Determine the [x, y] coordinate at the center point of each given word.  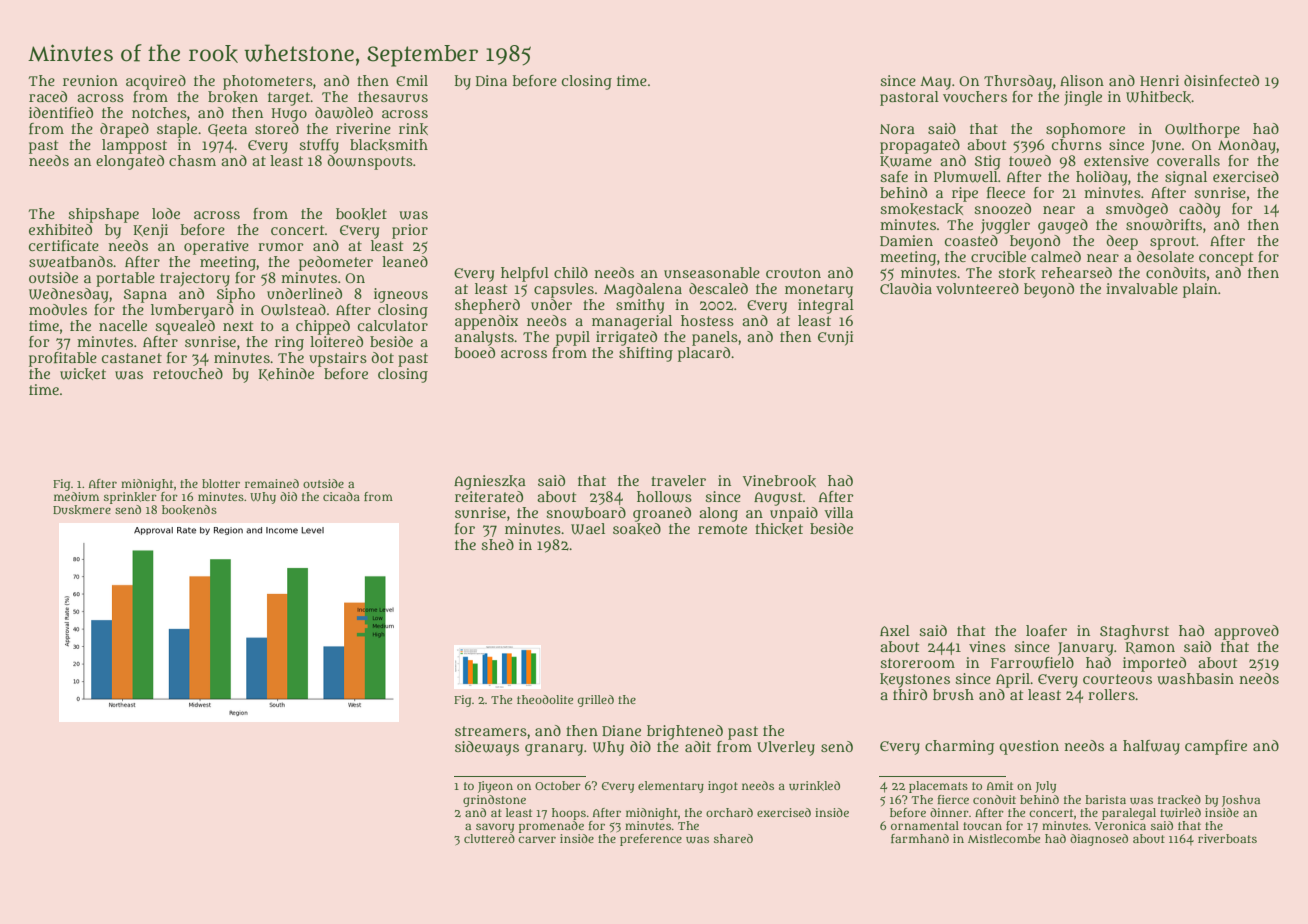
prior [410, 231]
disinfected [1221, 80]
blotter [221, 483]
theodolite [545, 699]
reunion [90, 80]
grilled [596, 701]
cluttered [489, 838]
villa [838, 512]
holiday [1102, 178]
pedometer [336, 263]
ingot [723, 787]
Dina [491, 80]
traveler [678, 480]
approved [1246, 632]
